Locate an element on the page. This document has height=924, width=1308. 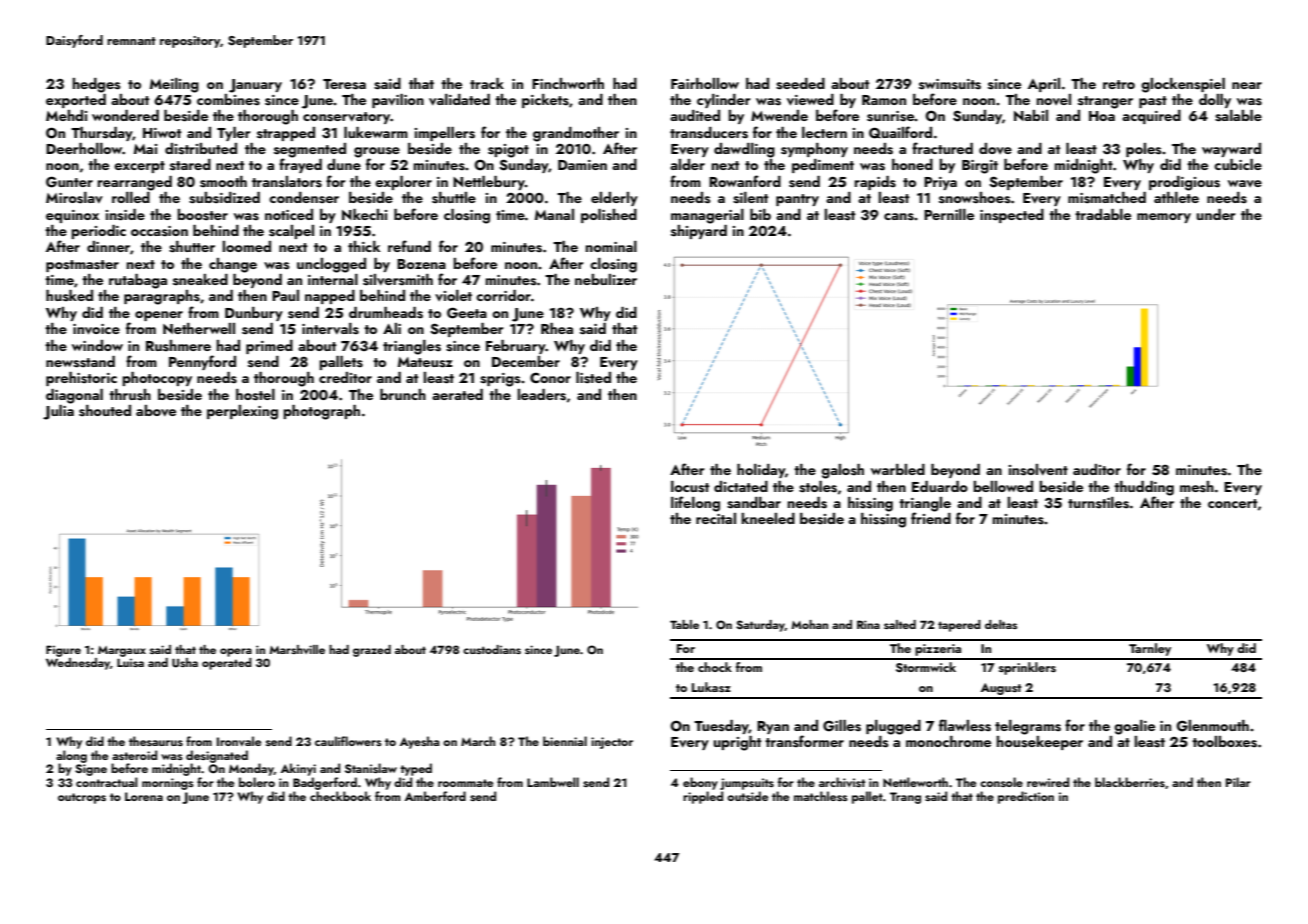
swimsuits is located at coordinates (950, 84).
